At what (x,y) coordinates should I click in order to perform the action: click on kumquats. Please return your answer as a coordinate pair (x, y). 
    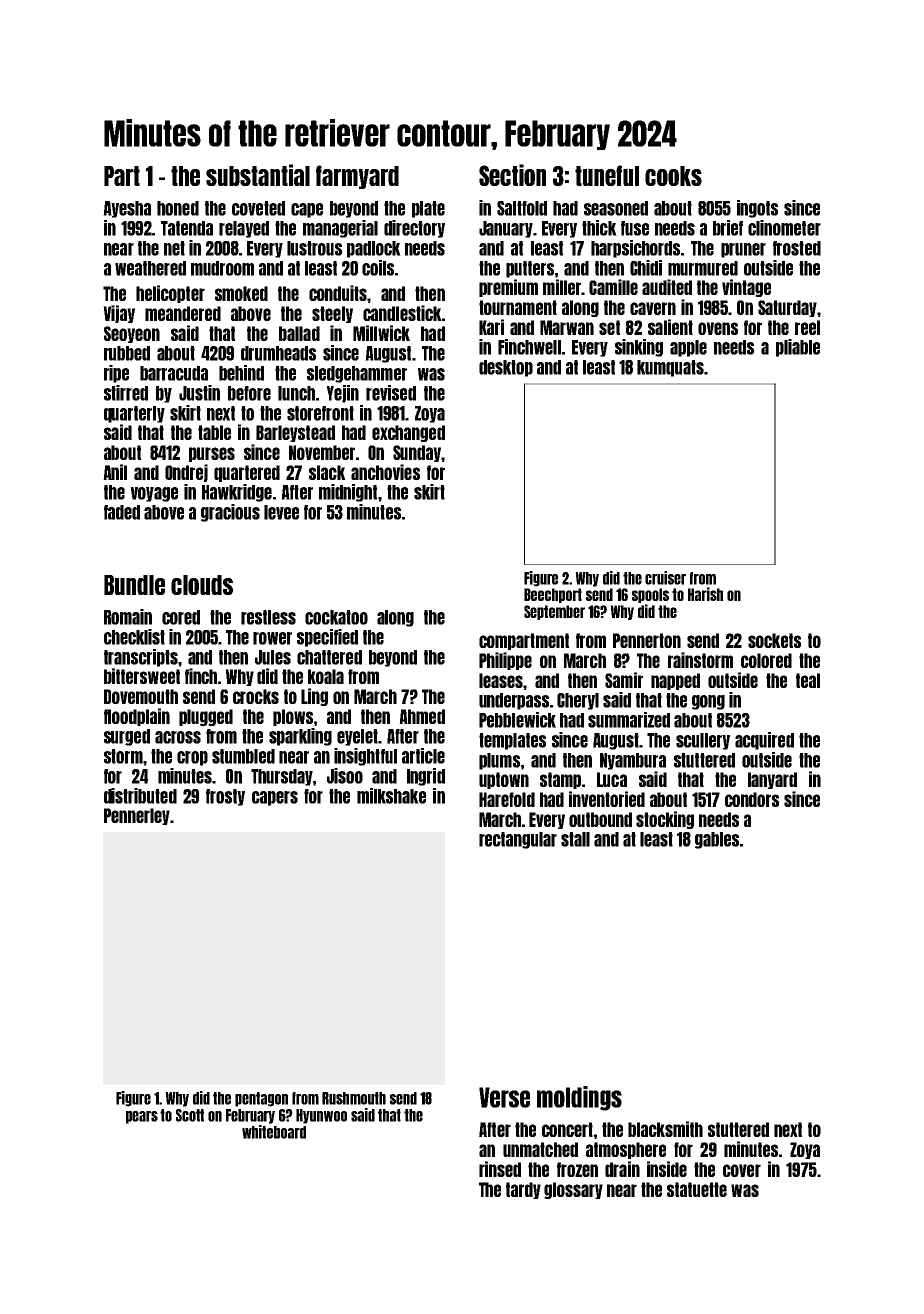
    Looking at the image, I should click on (670, 368).
